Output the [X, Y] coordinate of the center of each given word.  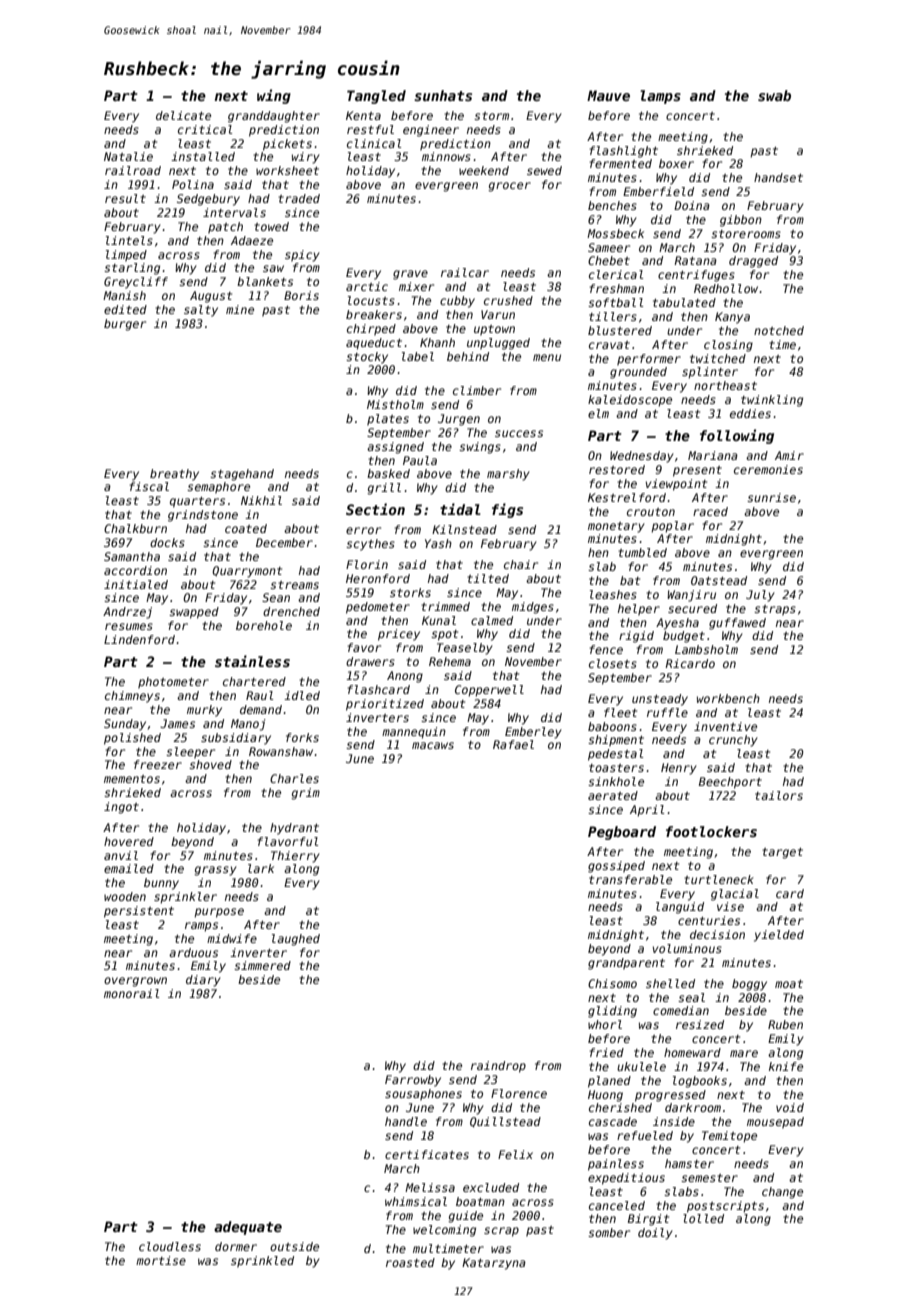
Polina [193, 184]
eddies [750, 413]
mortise [161, 1260]
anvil [121, 855]
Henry [679, 769]
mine [240, 309]
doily [655, 1234]
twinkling [772, 401]
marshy [508, 475]
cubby [457, 302]
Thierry [295, 857]
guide [465, 1217]
